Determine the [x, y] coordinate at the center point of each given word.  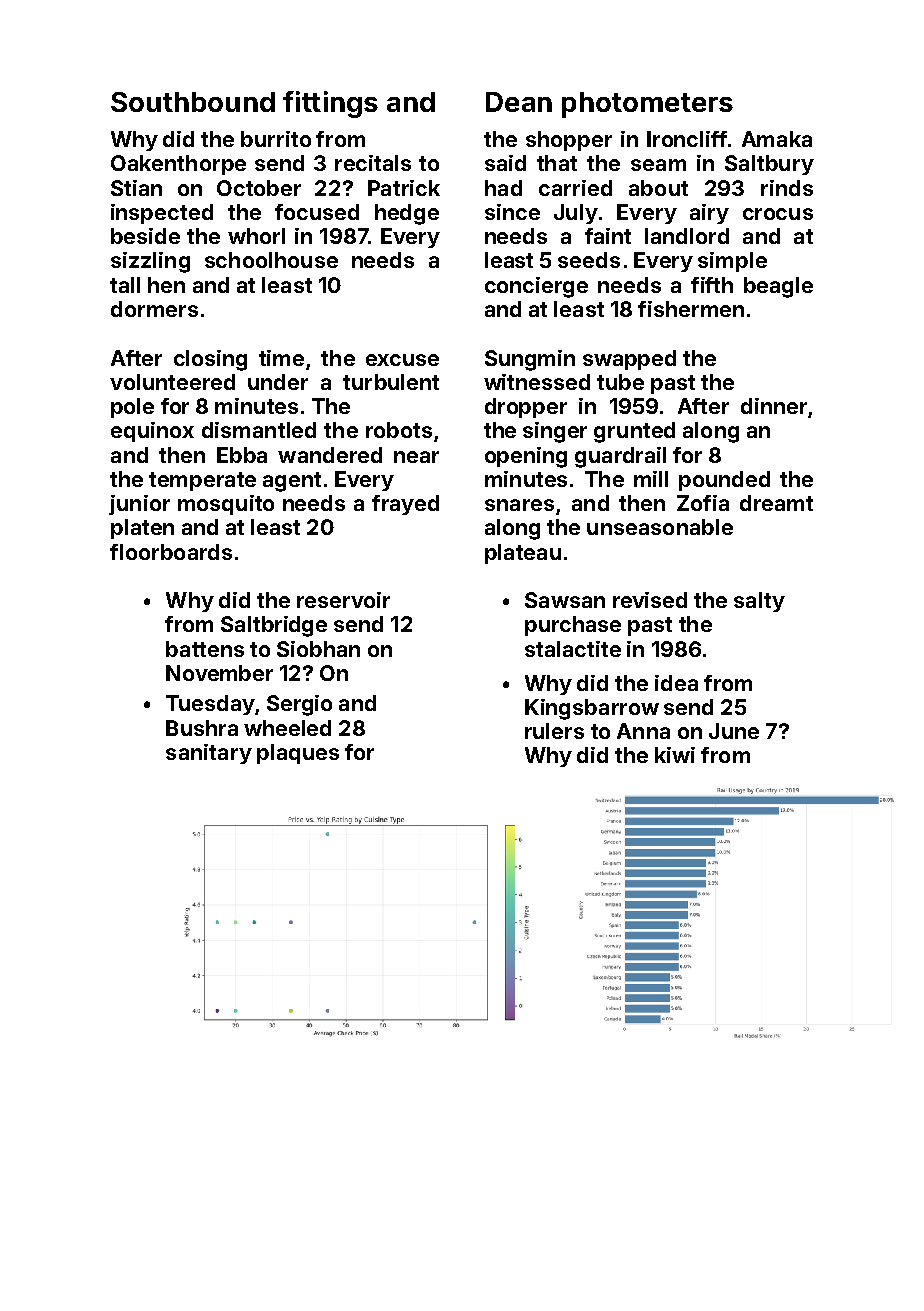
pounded [724, 481]
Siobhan [318, 649]
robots [399, 430]
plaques [298, 754]
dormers [154, 309]
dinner [774, 406]
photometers [647, 105]
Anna [643, 731]
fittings [330, 104]
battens [205, 649]
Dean [519, 102]
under [278, 382]
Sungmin [530, 360]
